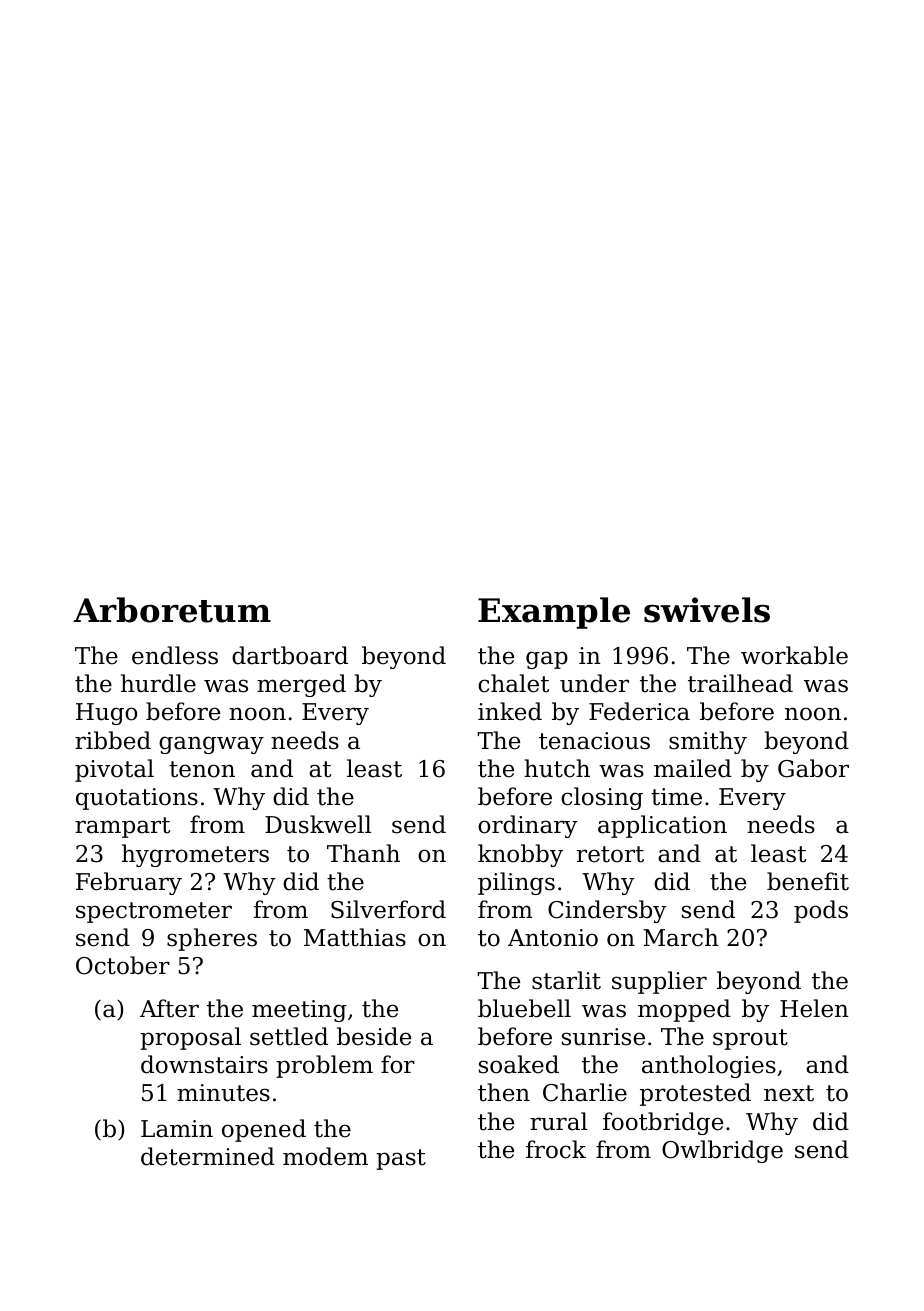 This page has width=924, height=1311. What do you see at coordinates (639, 711) in the page?
I see `Federica` at bounding box center [639, 711].
